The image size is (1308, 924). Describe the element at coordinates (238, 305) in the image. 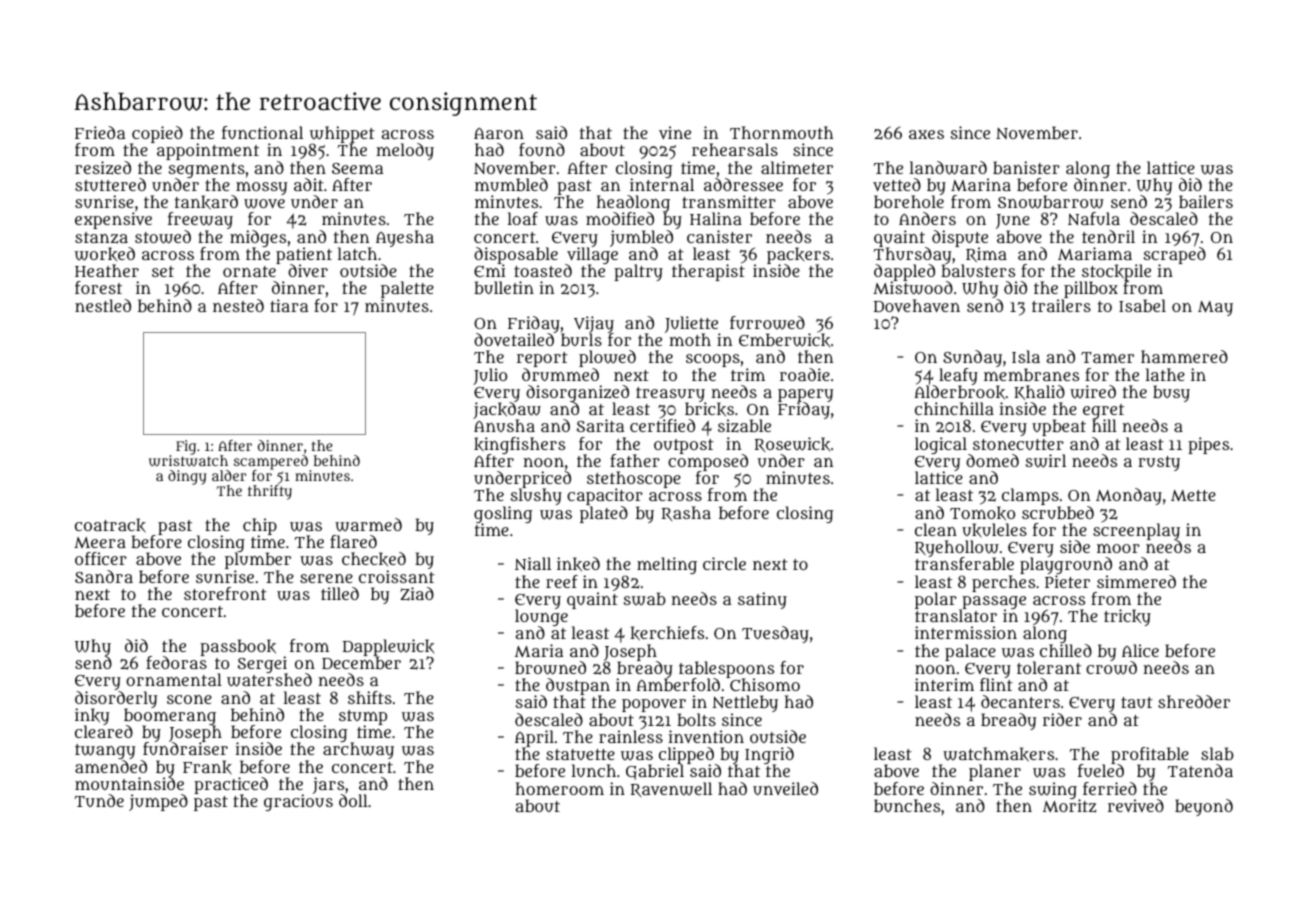

I see `nested` at that location.
